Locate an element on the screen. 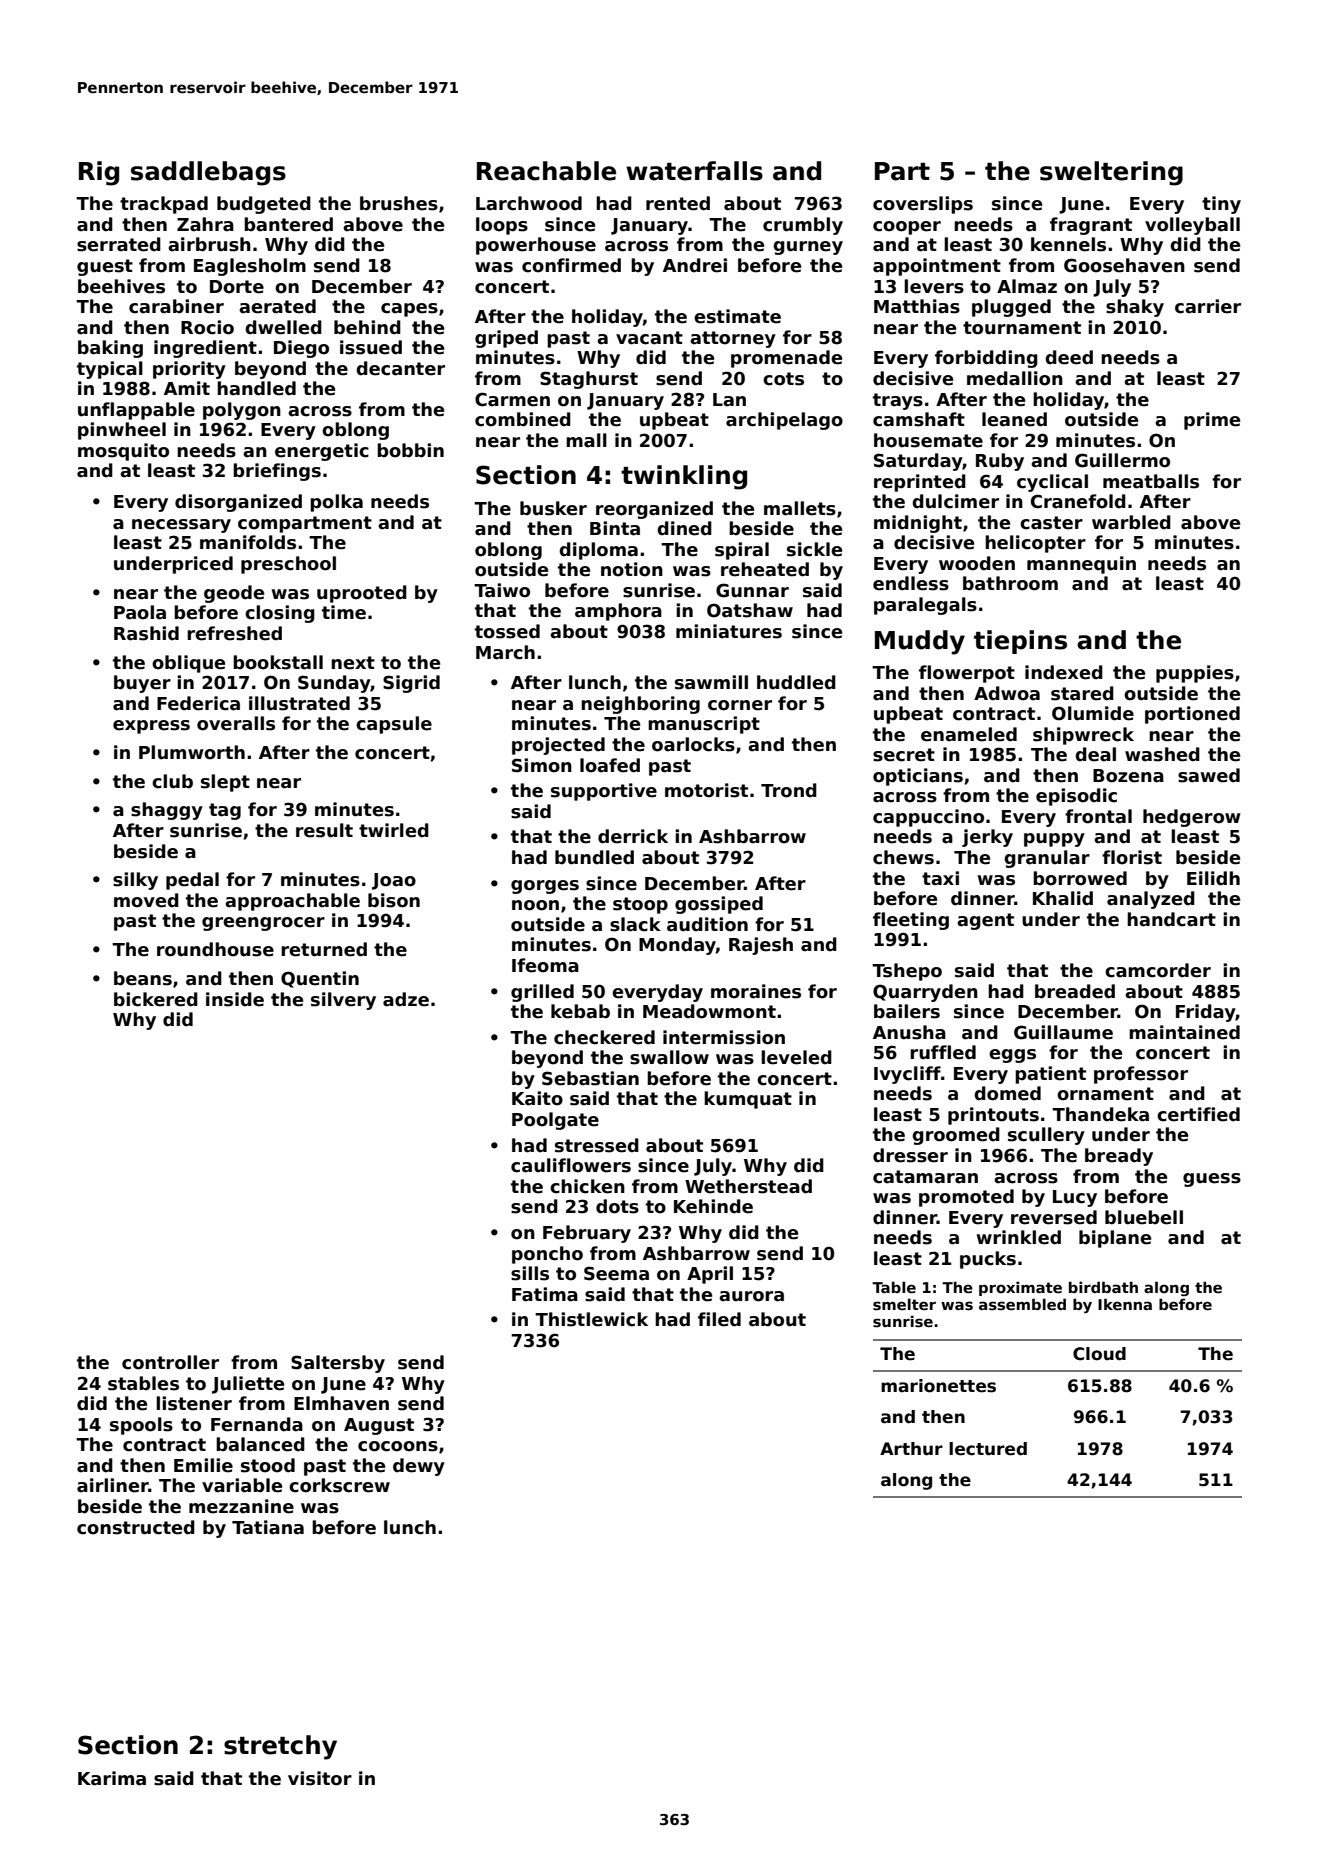 The width and height of the screenshot is (1318, 1864). puppies is located at coordinates (1195, 674).
